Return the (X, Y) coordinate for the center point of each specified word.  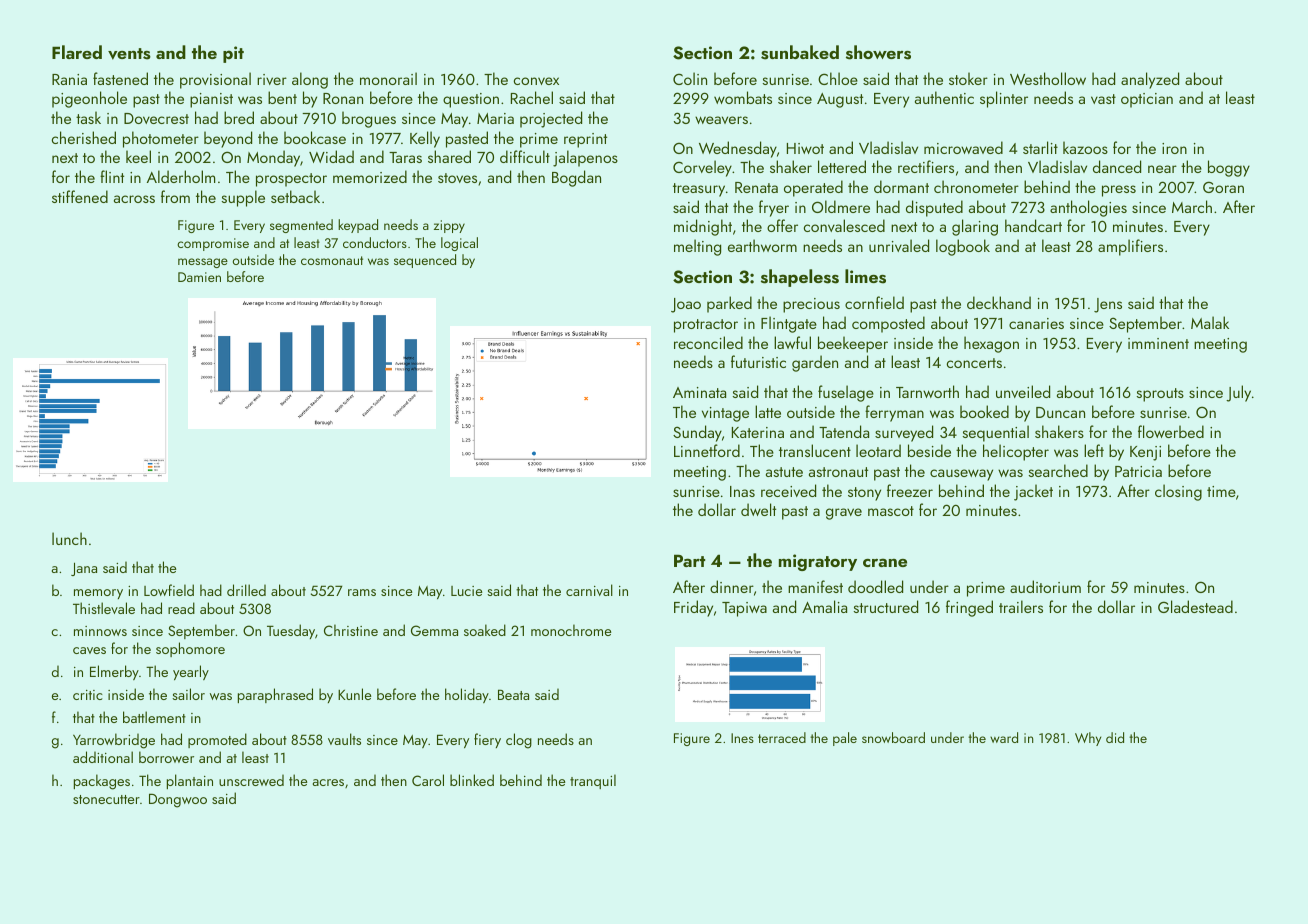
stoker (968, 78)
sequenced (425, 261)
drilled (246, 590)
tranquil (593, 781)
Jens (1108, 305)
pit (233, 54)
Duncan (1060, 412)
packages (102, 782)
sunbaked (800, 52)
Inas (742, 491)
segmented (301, 226)
